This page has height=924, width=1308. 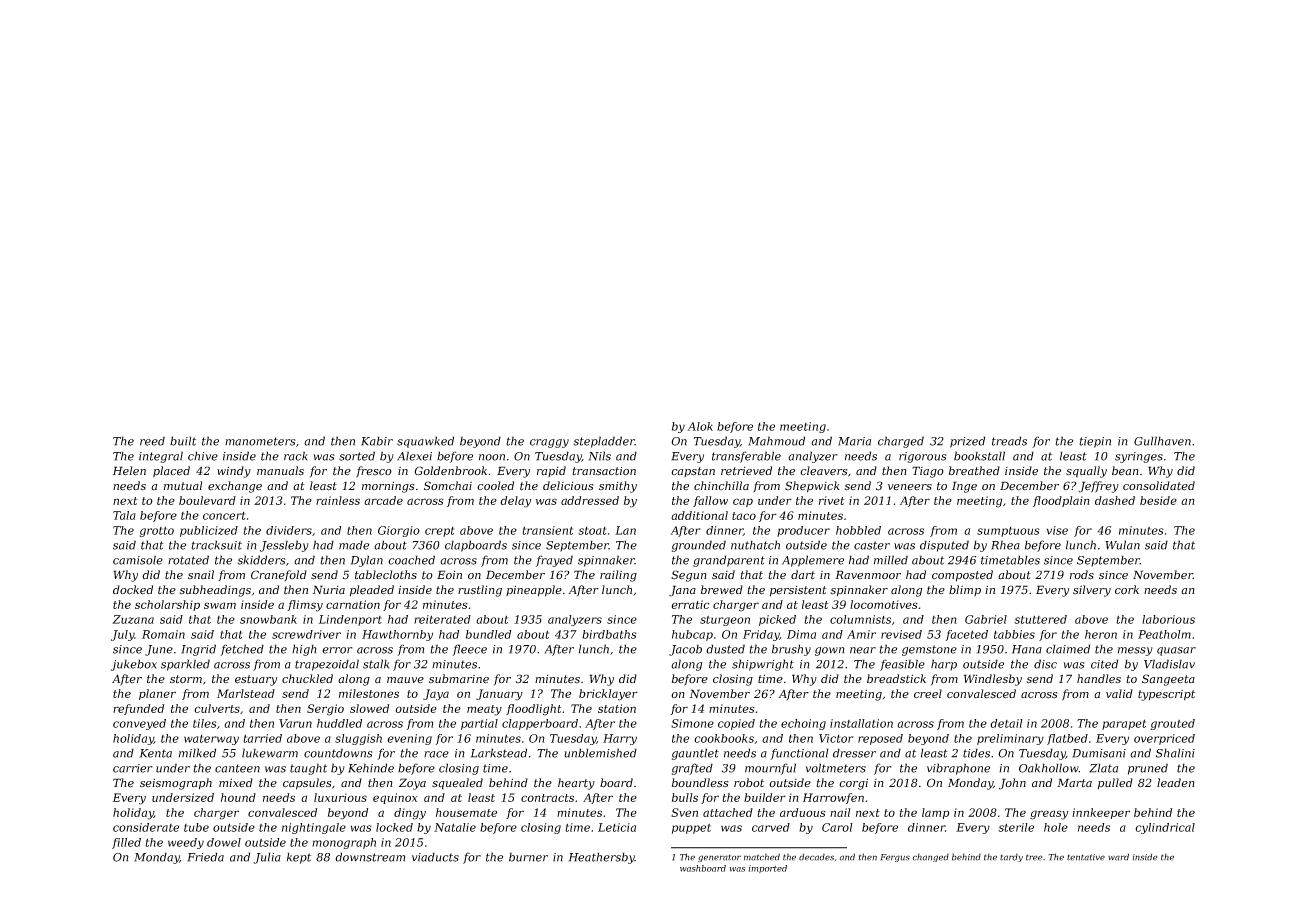 I want to click on greasy, so click(x=1049, y=815).
